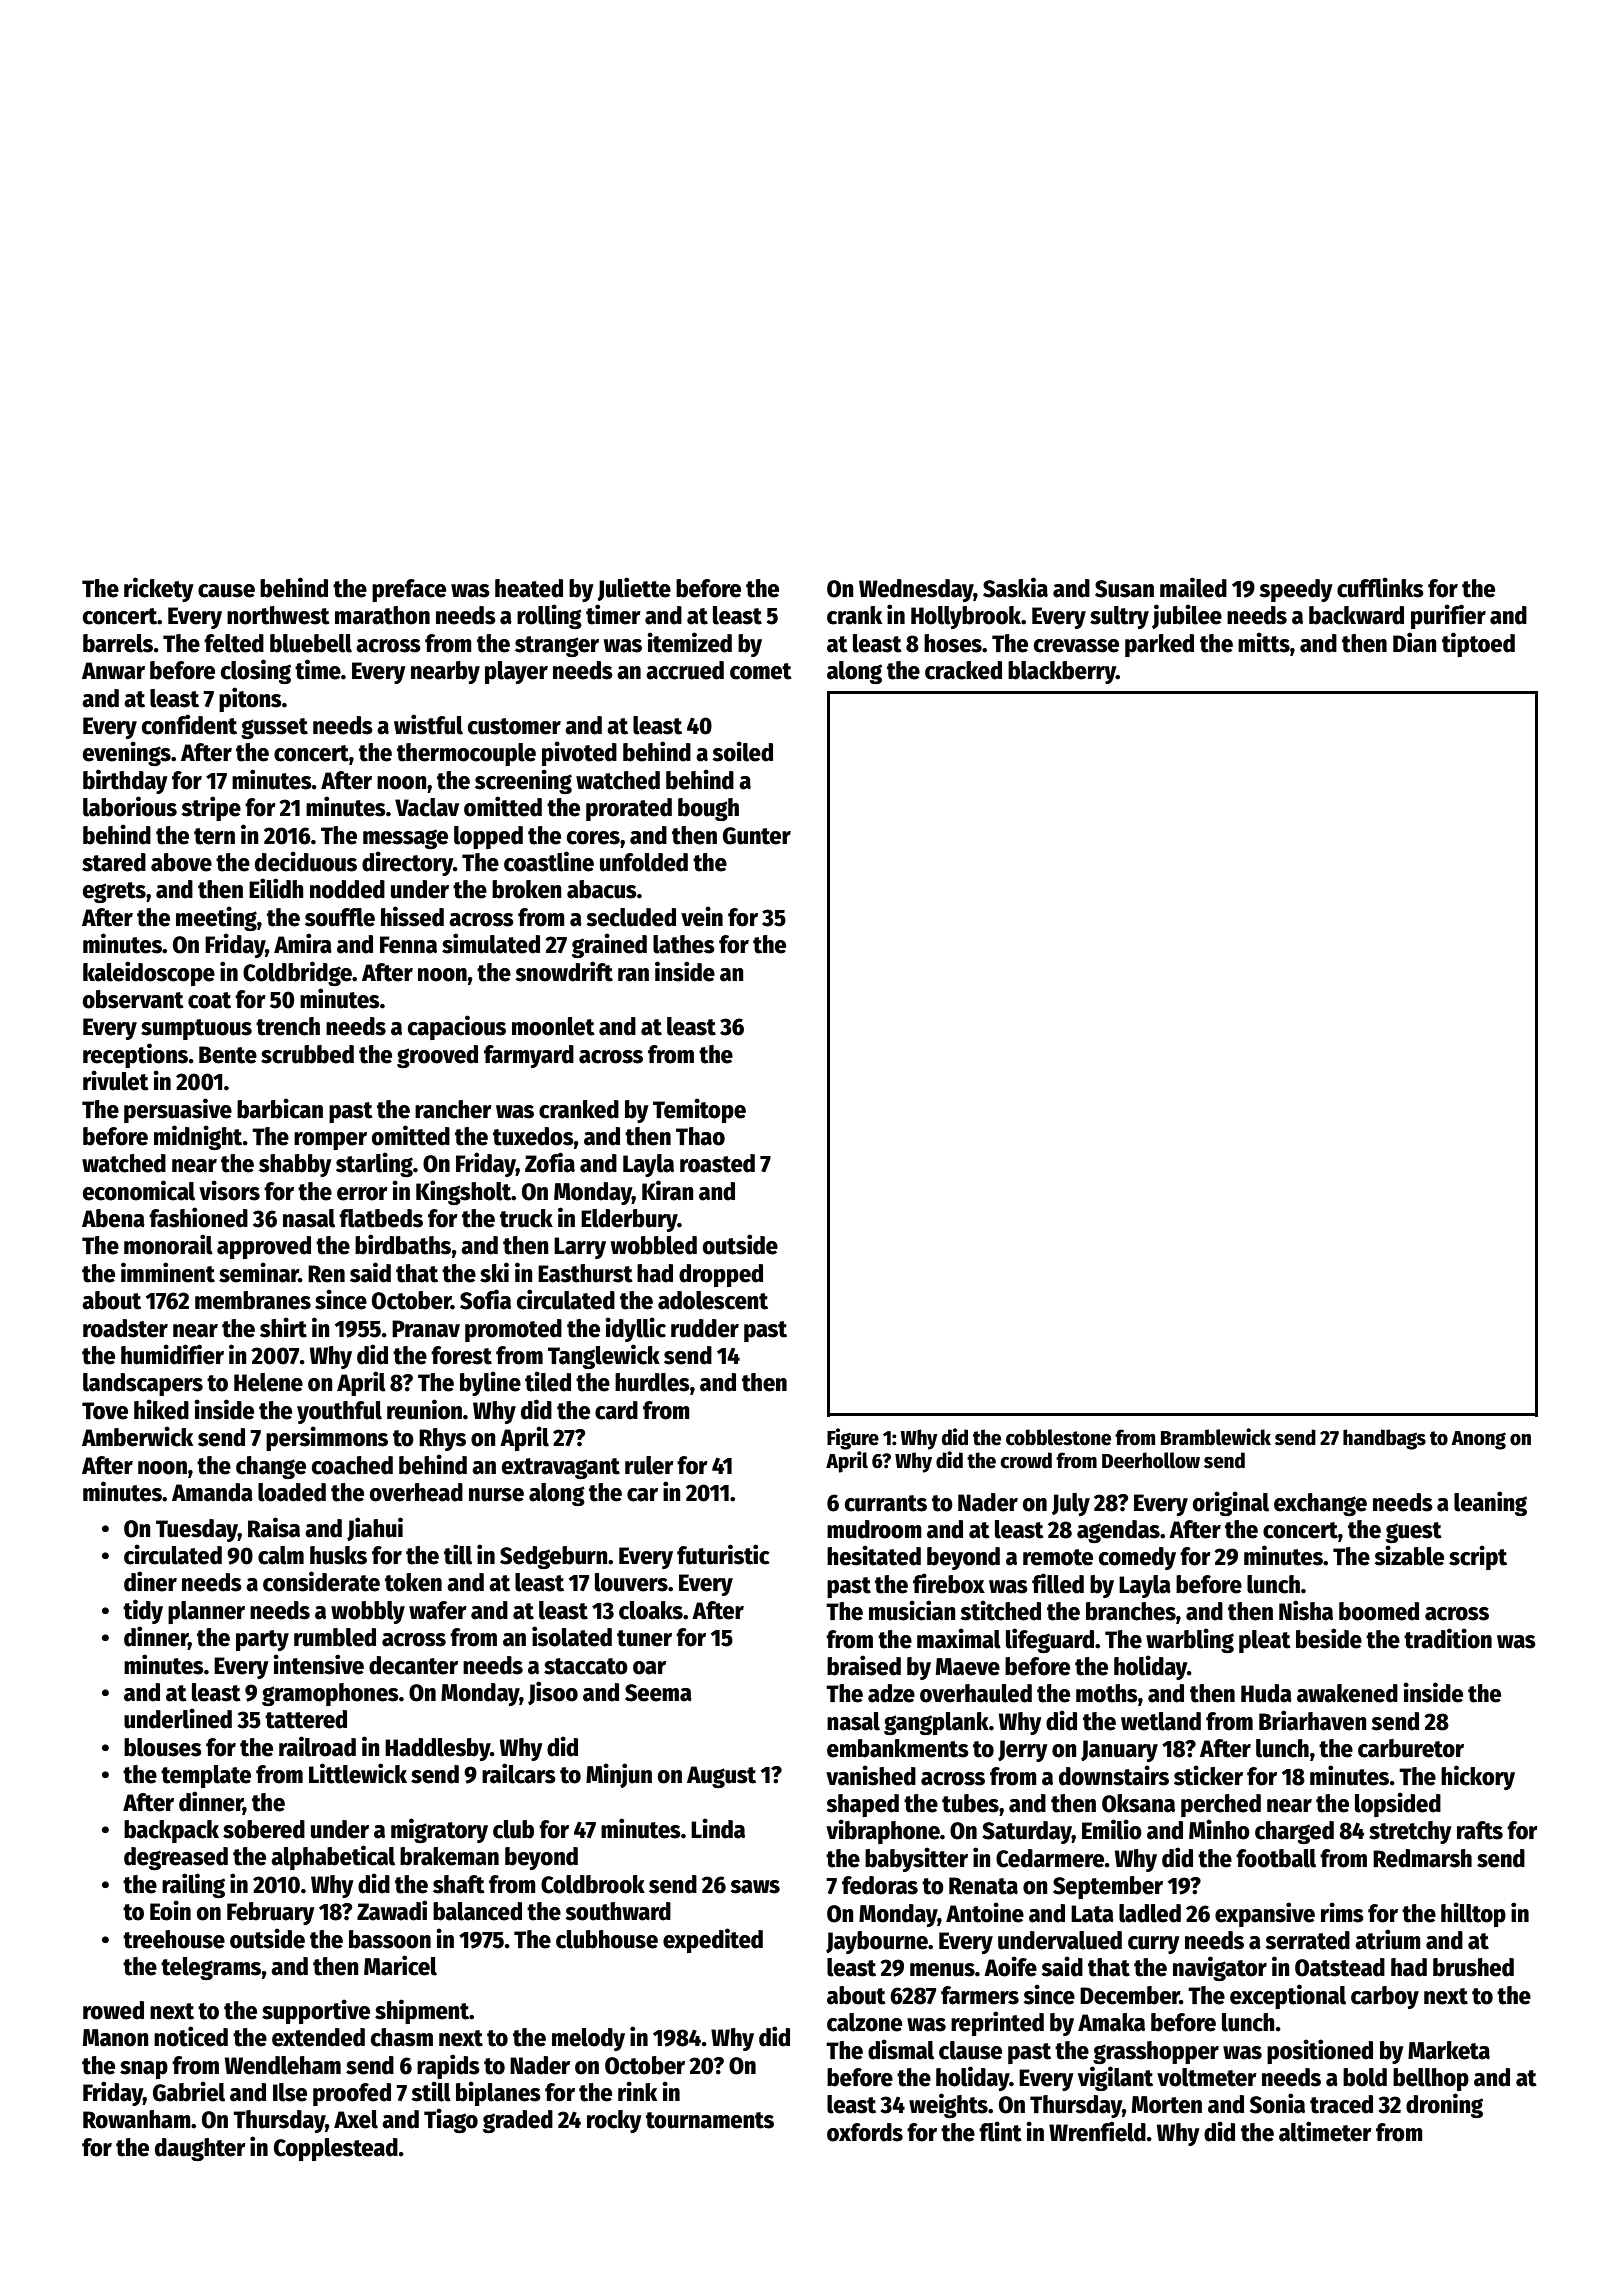  What do you see at coordinates (268, 1382) in the screenshot?
I see `Helene` at bounding box center [268, 1382].
